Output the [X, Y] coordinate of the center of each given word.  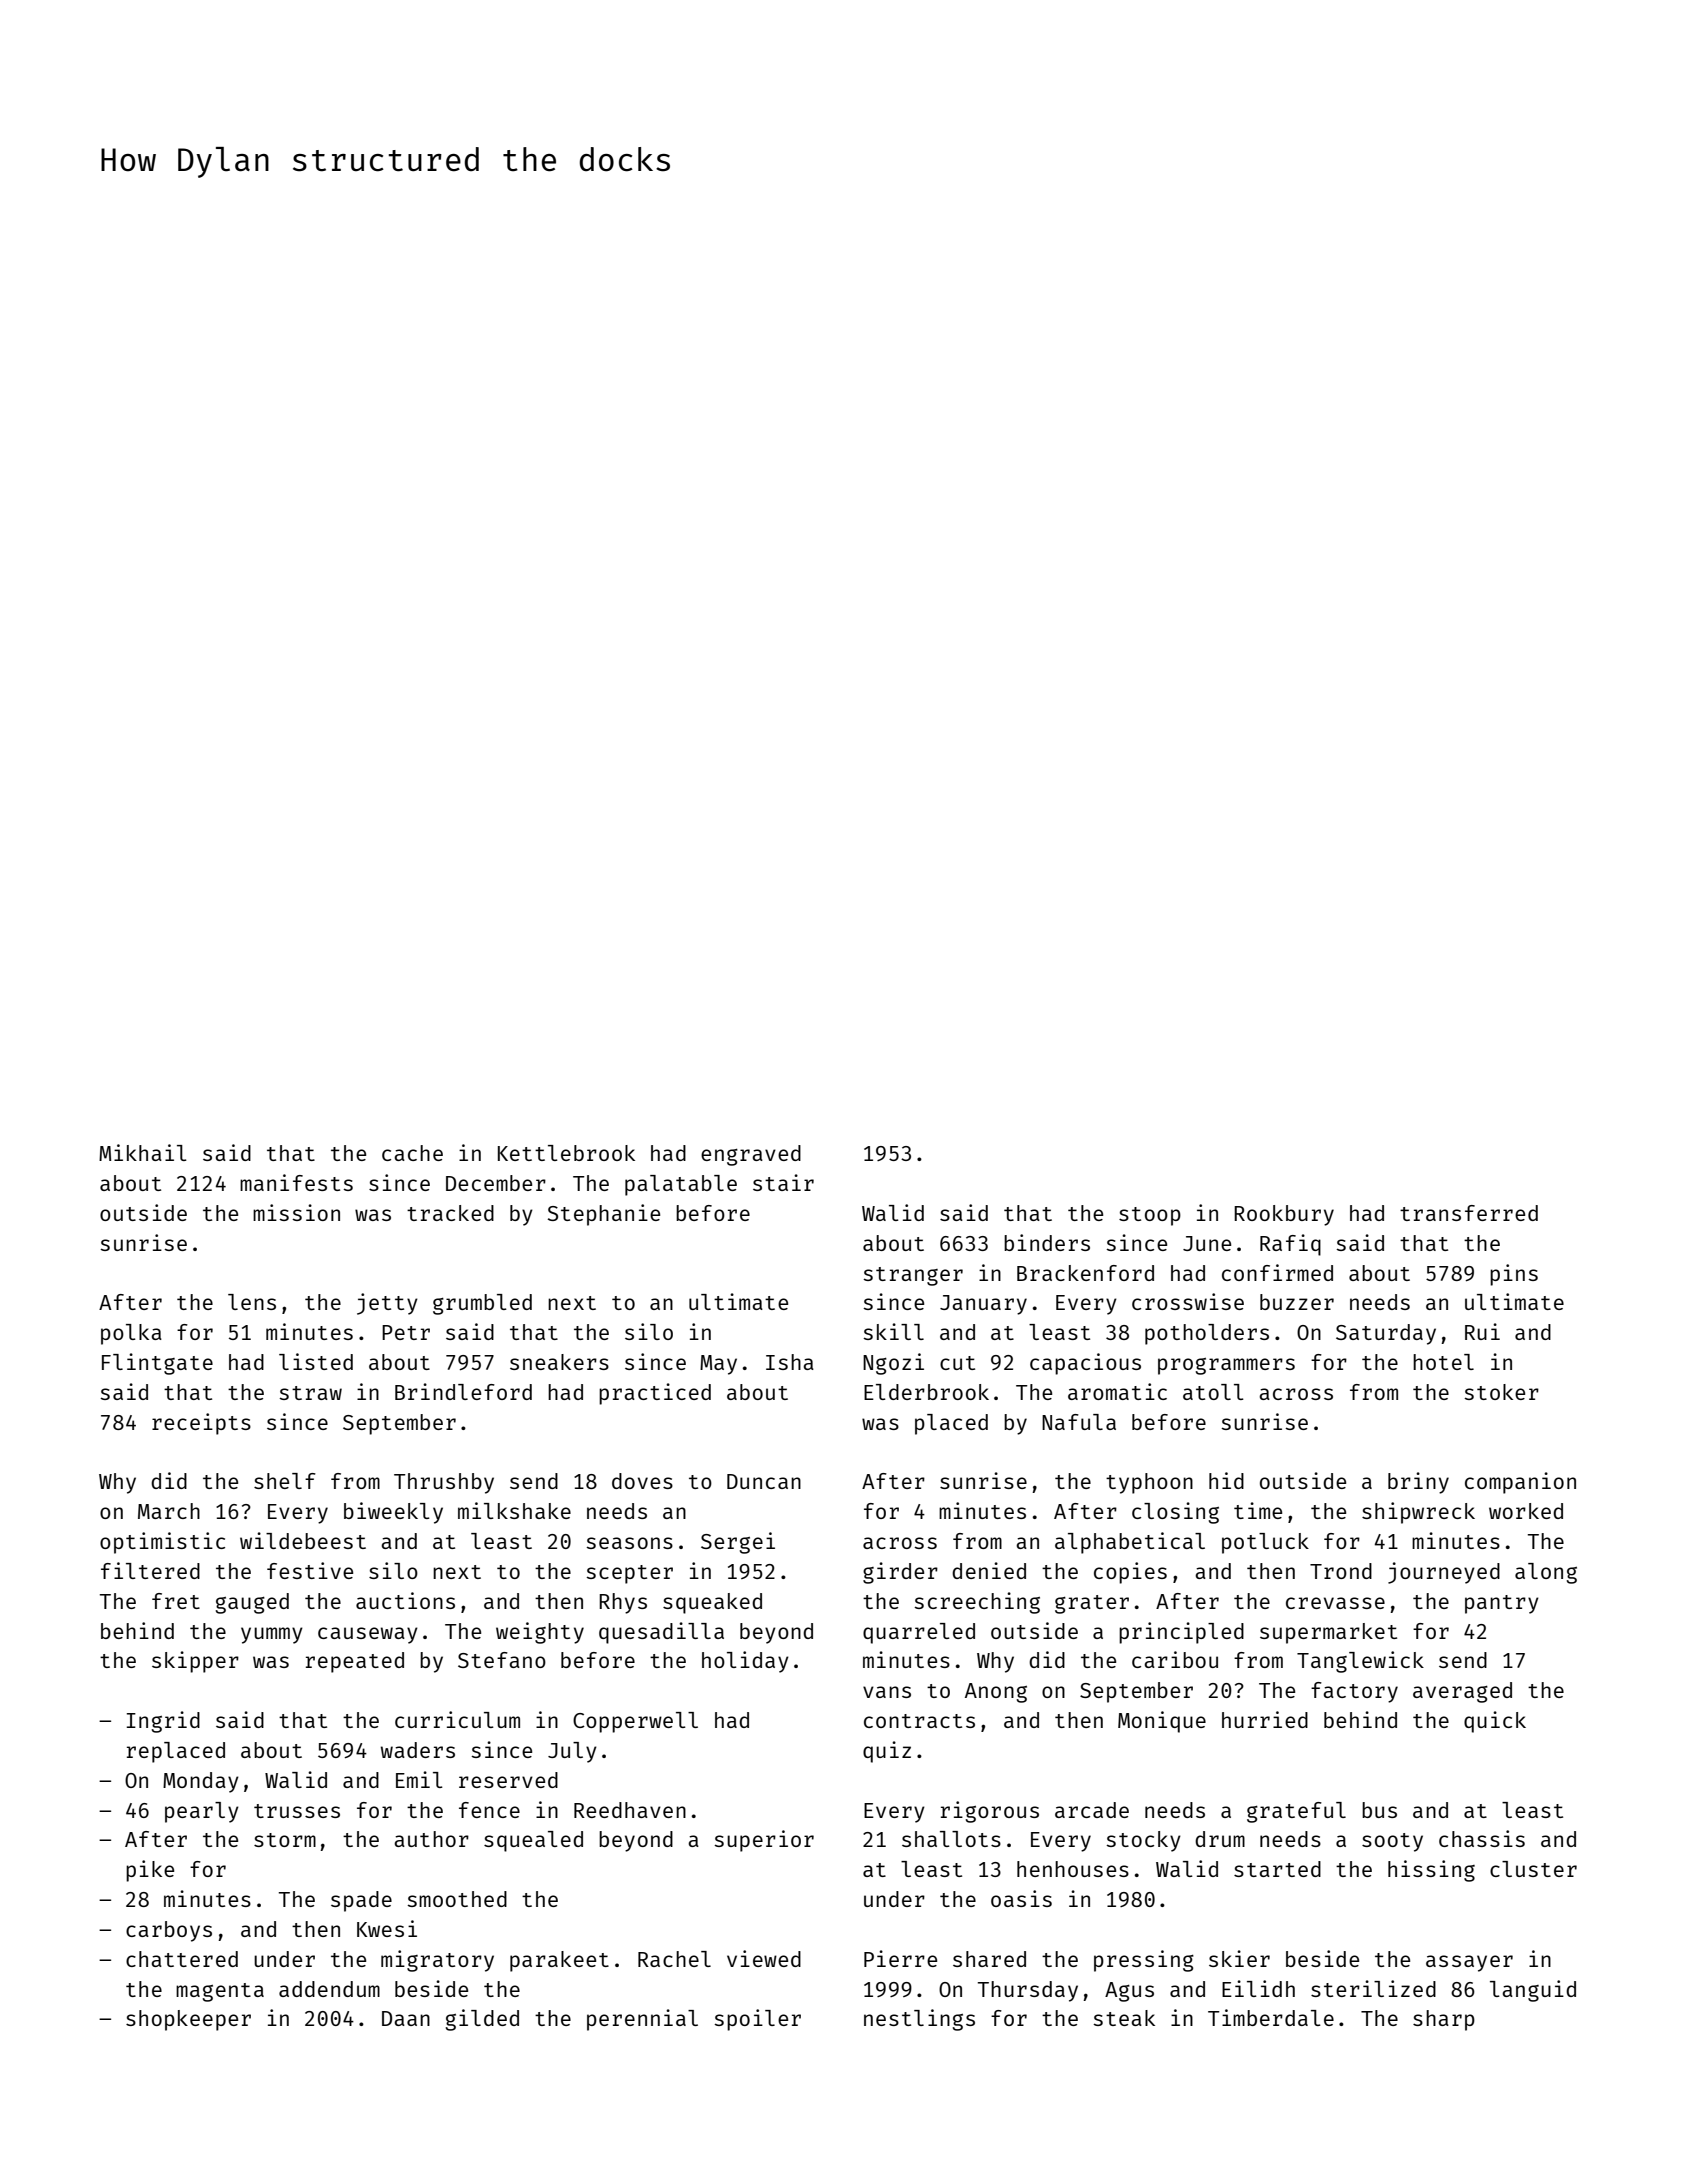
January [983, 1305]
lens [252, 1302]
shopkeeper [188, 2020]
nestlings [919, 2020]
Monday [201, 1782]
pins [1514, 1275]
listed [316, 1361]
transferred [1469, 1213]
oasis [1021, 1898]
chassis [1482, 1838]
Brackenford [1085, 1273]
